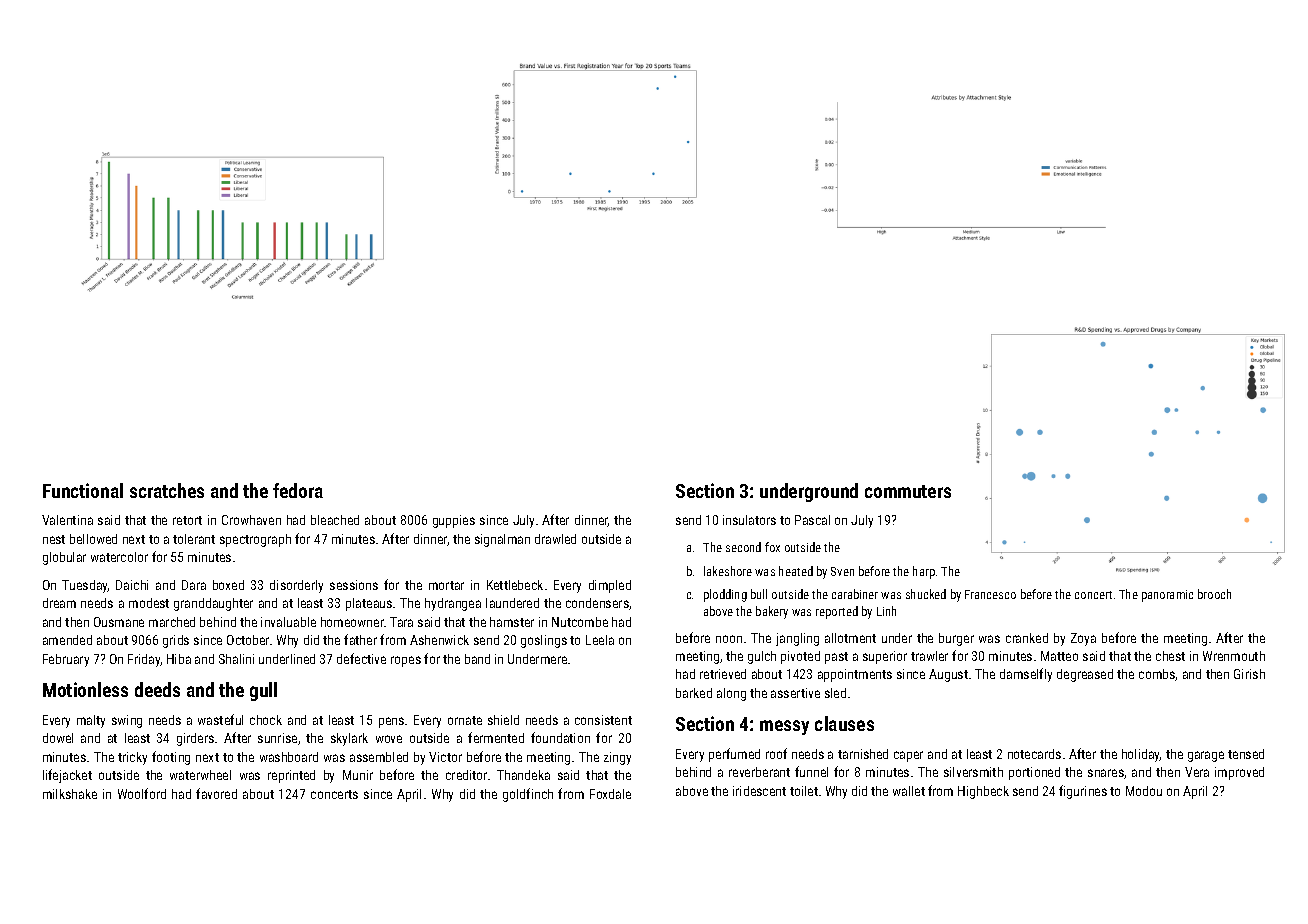 Image resolution: width=1308 pixels, height=924 pixels. What do you see at coordinates (288, 622) in the document?
I see `invaluable` at bounding box center [288, 622].
